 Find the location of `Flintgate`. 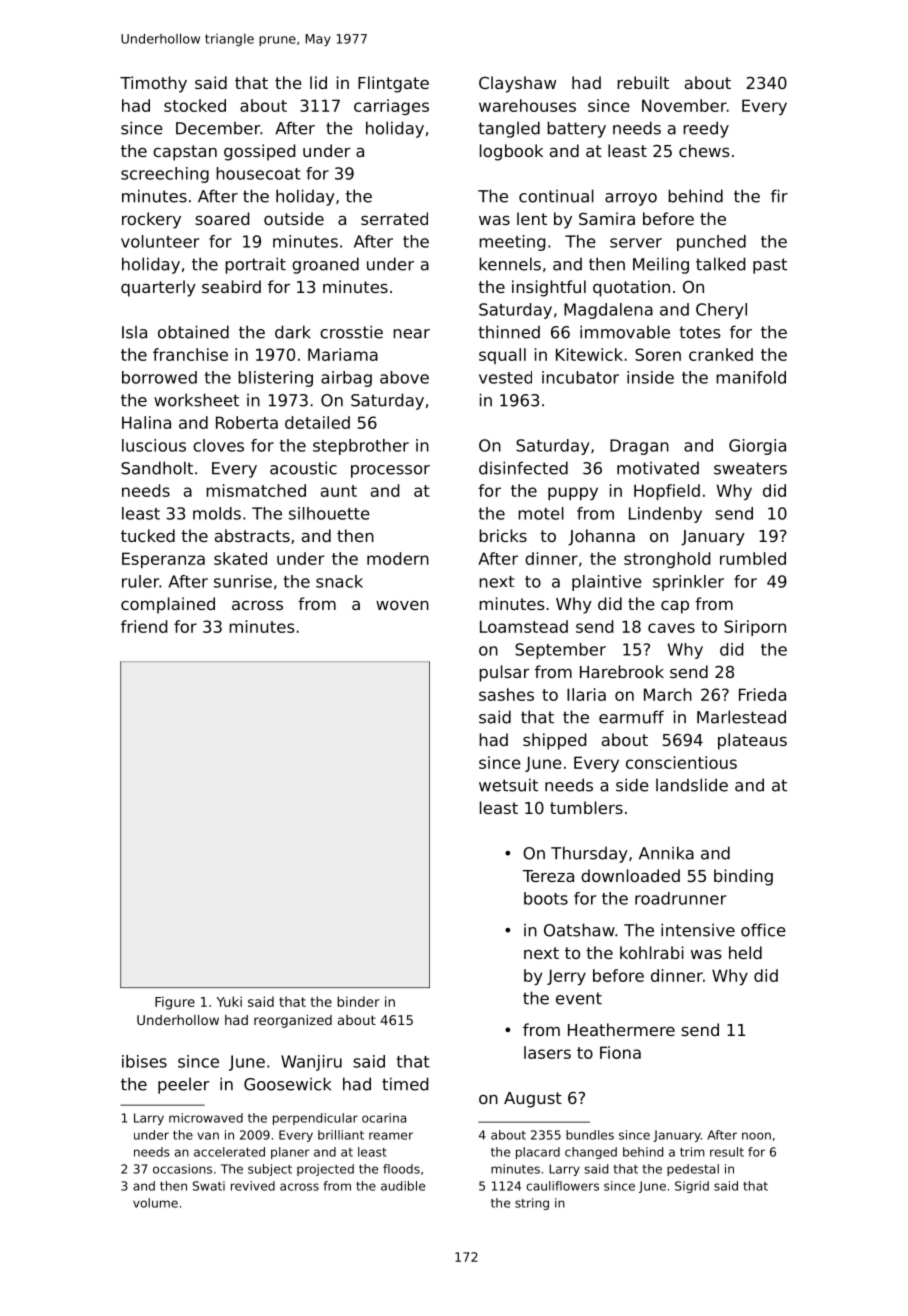

Flintgate is located at coordinates (393, 84).
